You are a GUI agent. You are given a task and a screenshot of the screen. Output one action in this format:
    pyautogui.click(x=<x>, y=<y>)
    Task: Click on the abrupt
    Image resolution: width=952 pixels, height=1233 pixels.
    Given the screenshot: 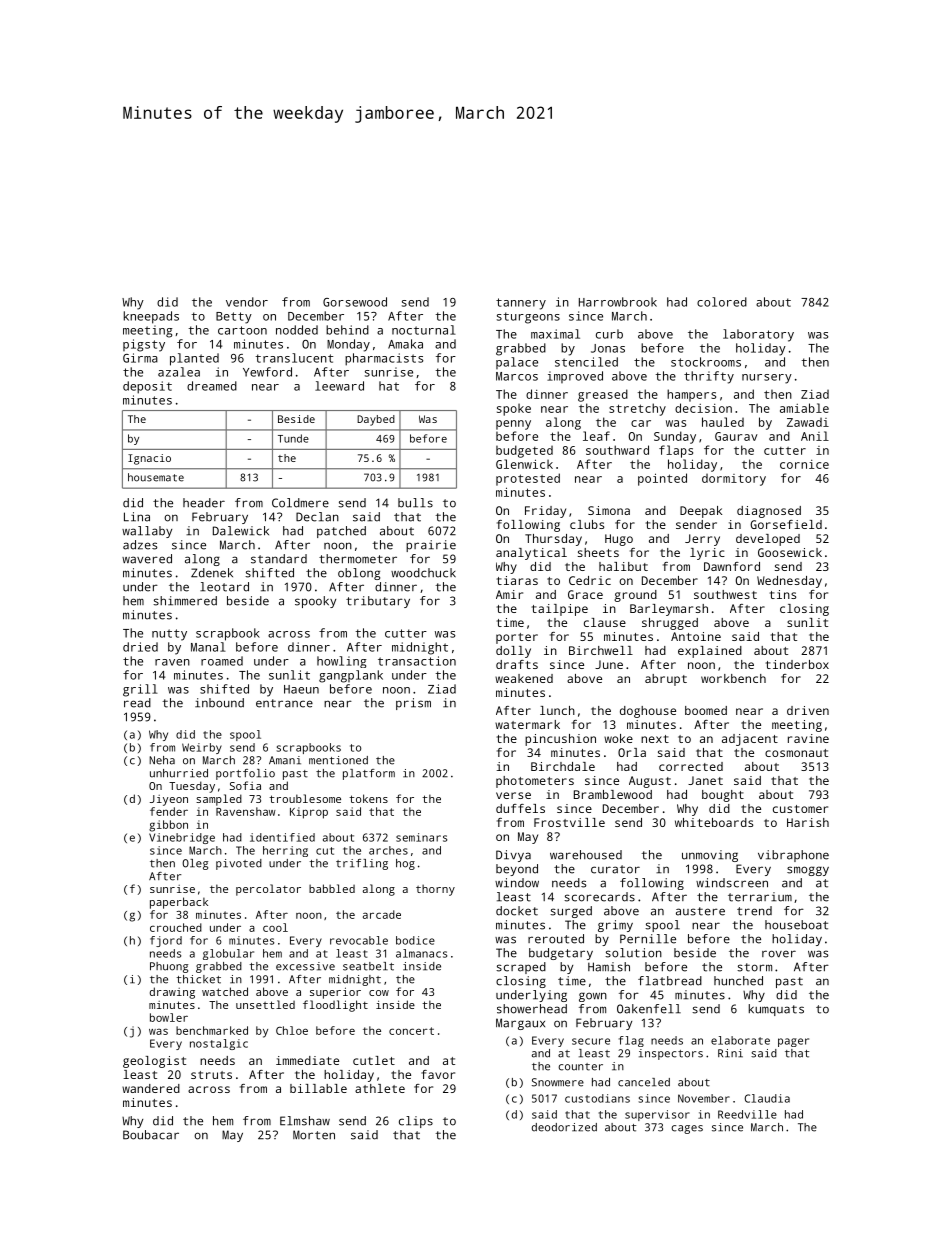 What is the action you would take?
    pyautogui.click(x=666, y=680)
